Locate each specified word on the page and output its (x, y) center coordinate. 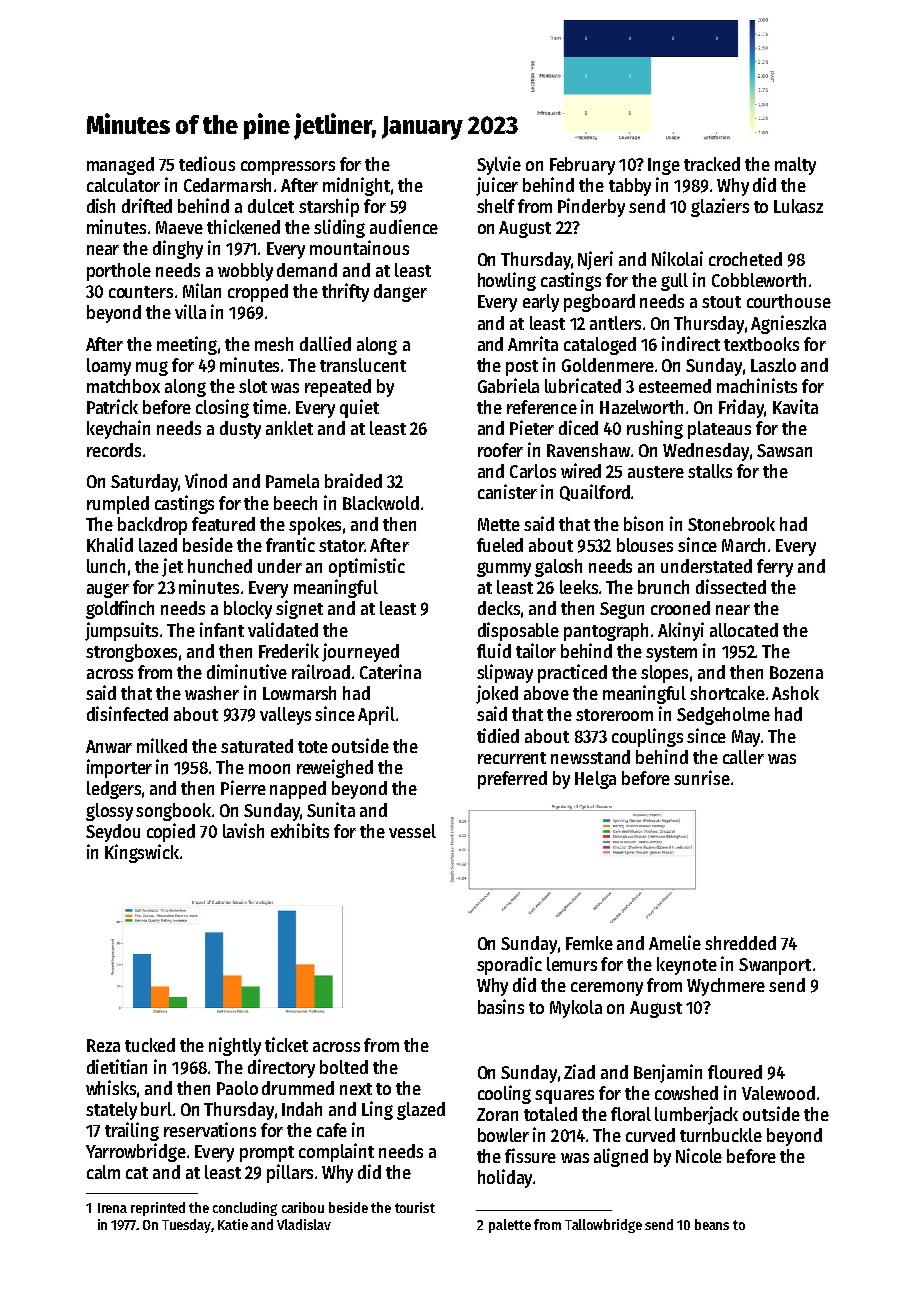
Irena (112, 1208)
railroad (321, 671)
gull (674, 282)
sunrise (702, 777)
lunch (106, 566)
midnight (356, 186)
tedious (207, 163)
